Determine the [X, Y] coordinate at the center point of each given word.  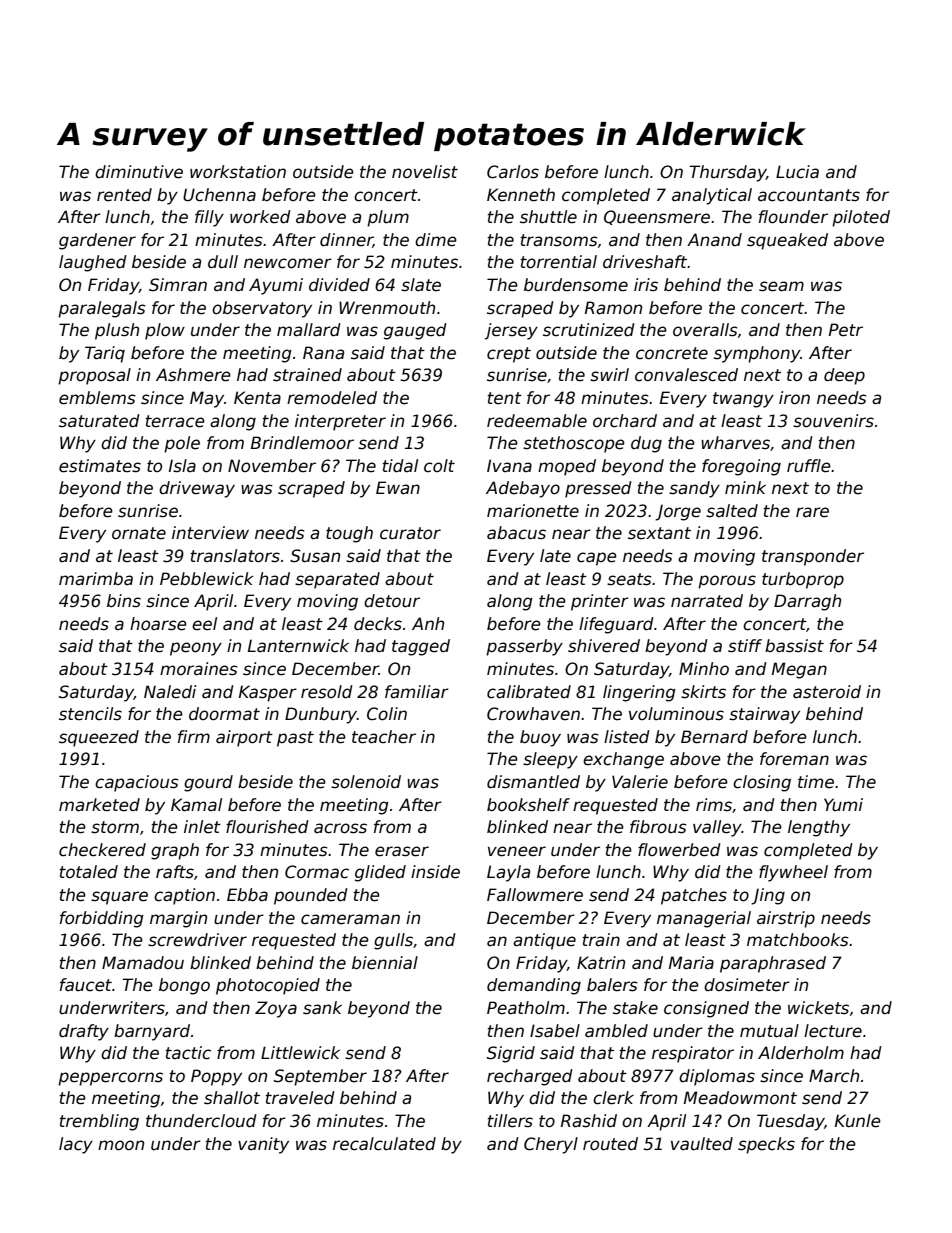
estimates [100, 466]
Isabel [555, 1031]
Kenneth [521, 195]
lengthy [819, 828]
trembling [99, 1122]
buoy [540, 738]
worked [260, 217]
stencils [90, 714]
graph [175, 851]
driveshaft [645, 262]
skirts [703, 692]
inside [435, 872]
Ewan [398, 488]
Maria [691, 963]
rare [812, 512]
